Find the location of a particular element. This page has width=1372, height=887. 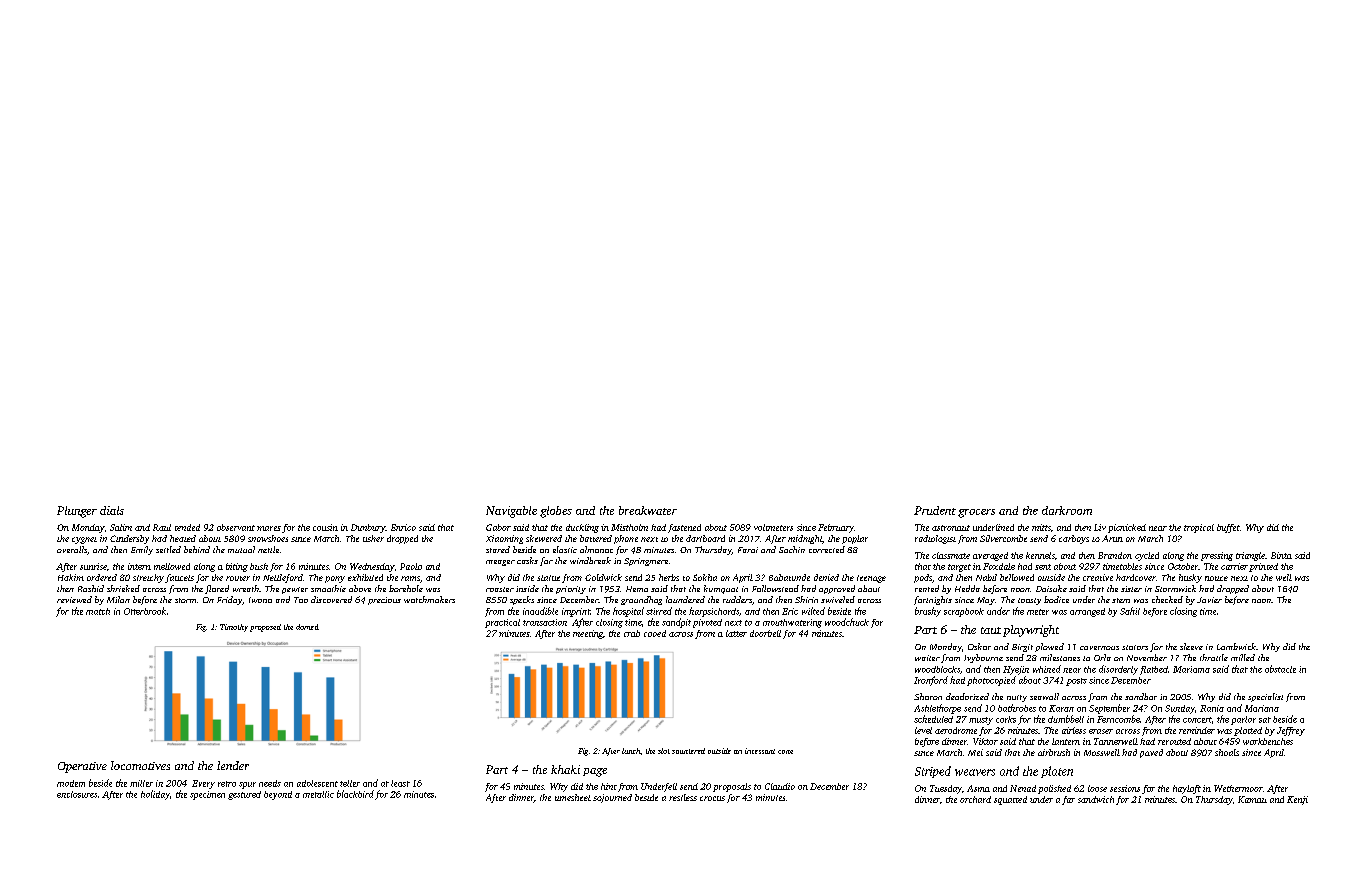

specimen is located at coordinates (207, 795).
